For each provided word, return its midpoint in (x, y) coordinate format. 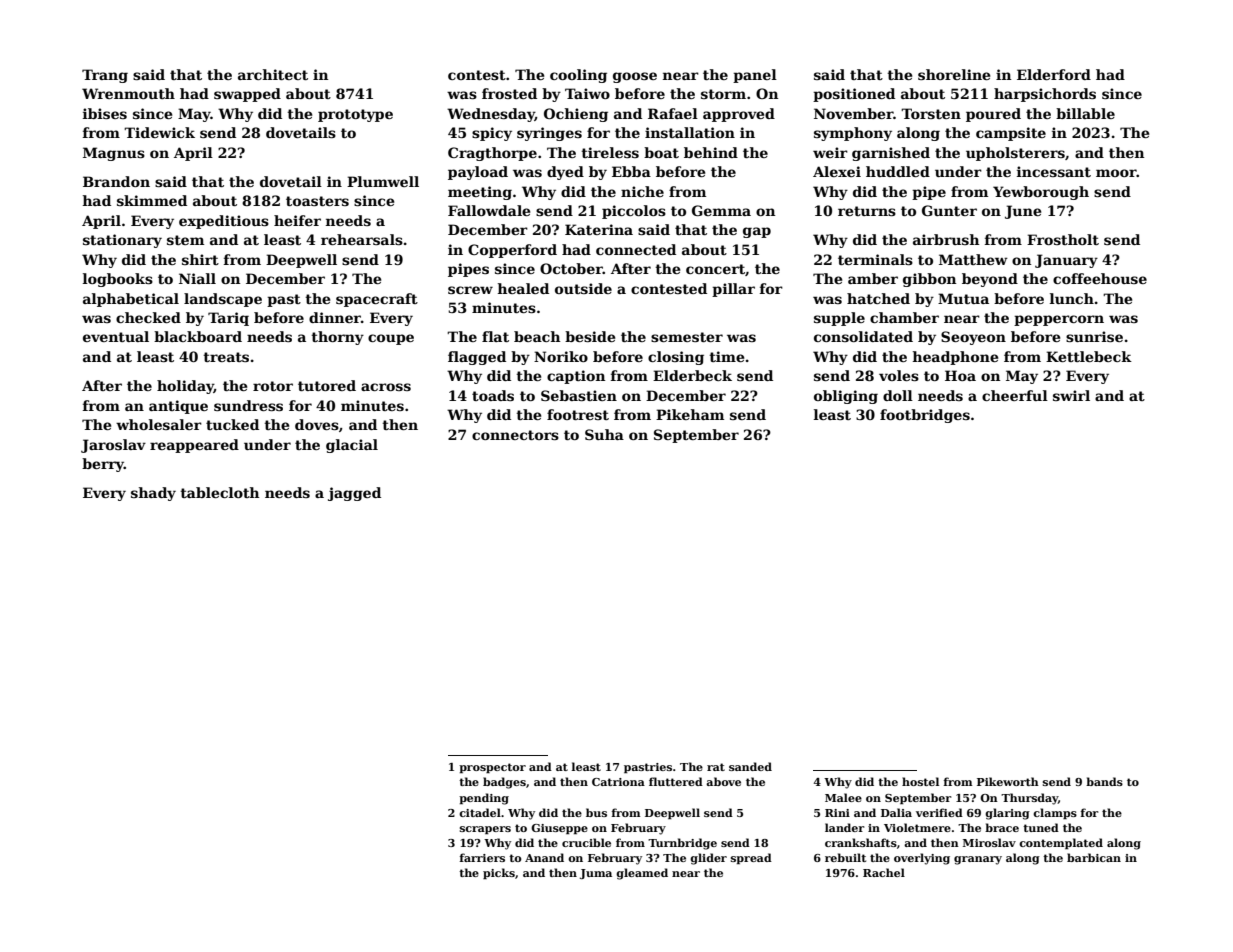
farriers (482, 857)
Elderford (1054, 74)
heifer (297, 220)
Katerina (599, 229)
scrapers (485, 830)
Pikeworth (1008, 781)
